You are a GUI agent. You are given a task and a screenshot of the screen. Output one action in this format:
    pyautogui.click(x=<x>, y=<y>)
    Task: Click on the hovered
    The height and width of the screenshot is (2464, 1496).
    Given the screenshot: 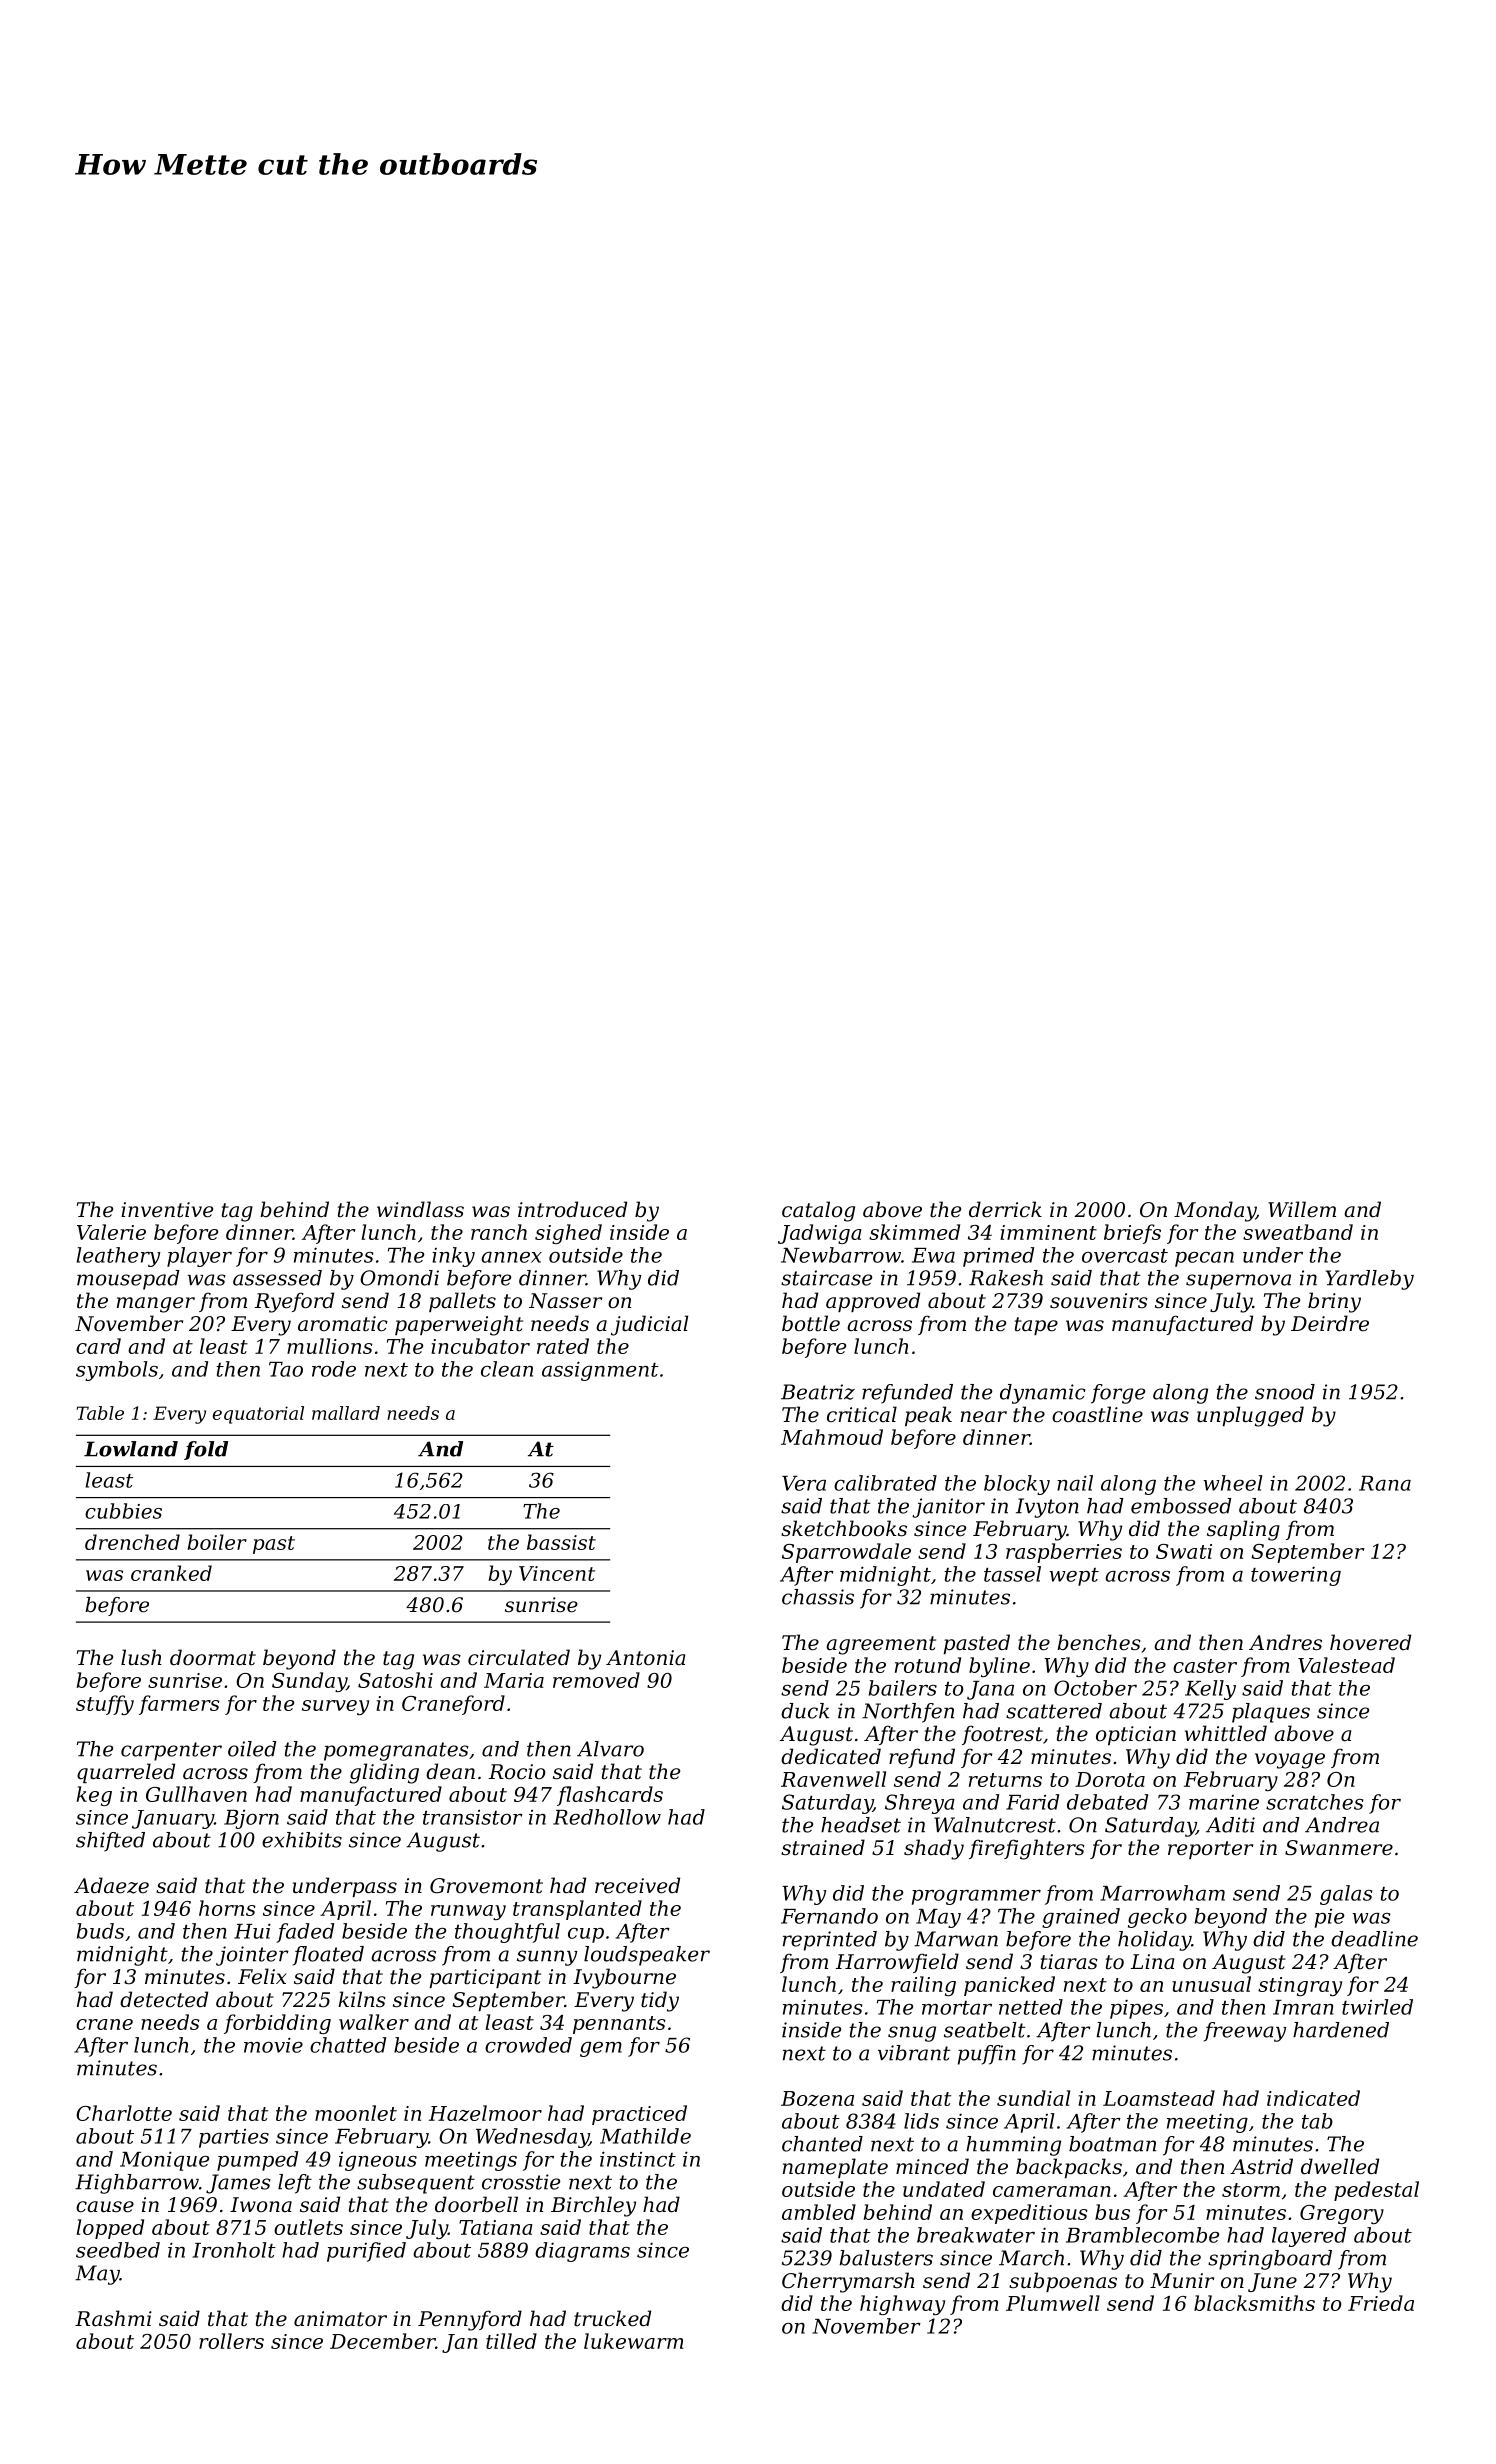 What is the action you would take?
    pyautogui.click(x=1370, y=1642)
